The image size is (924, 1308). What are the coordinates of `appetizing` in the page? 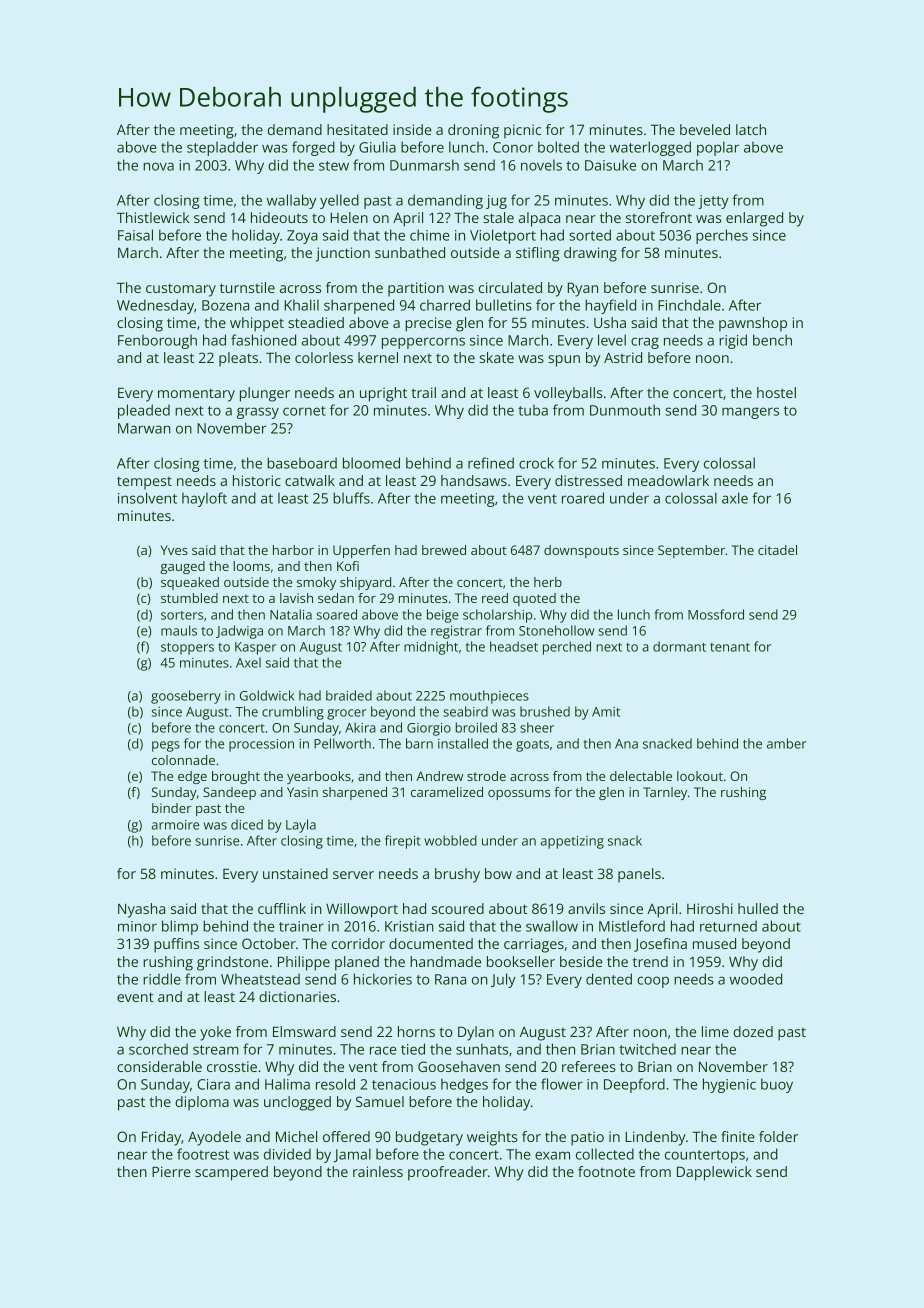 It's located at (572, 842).
